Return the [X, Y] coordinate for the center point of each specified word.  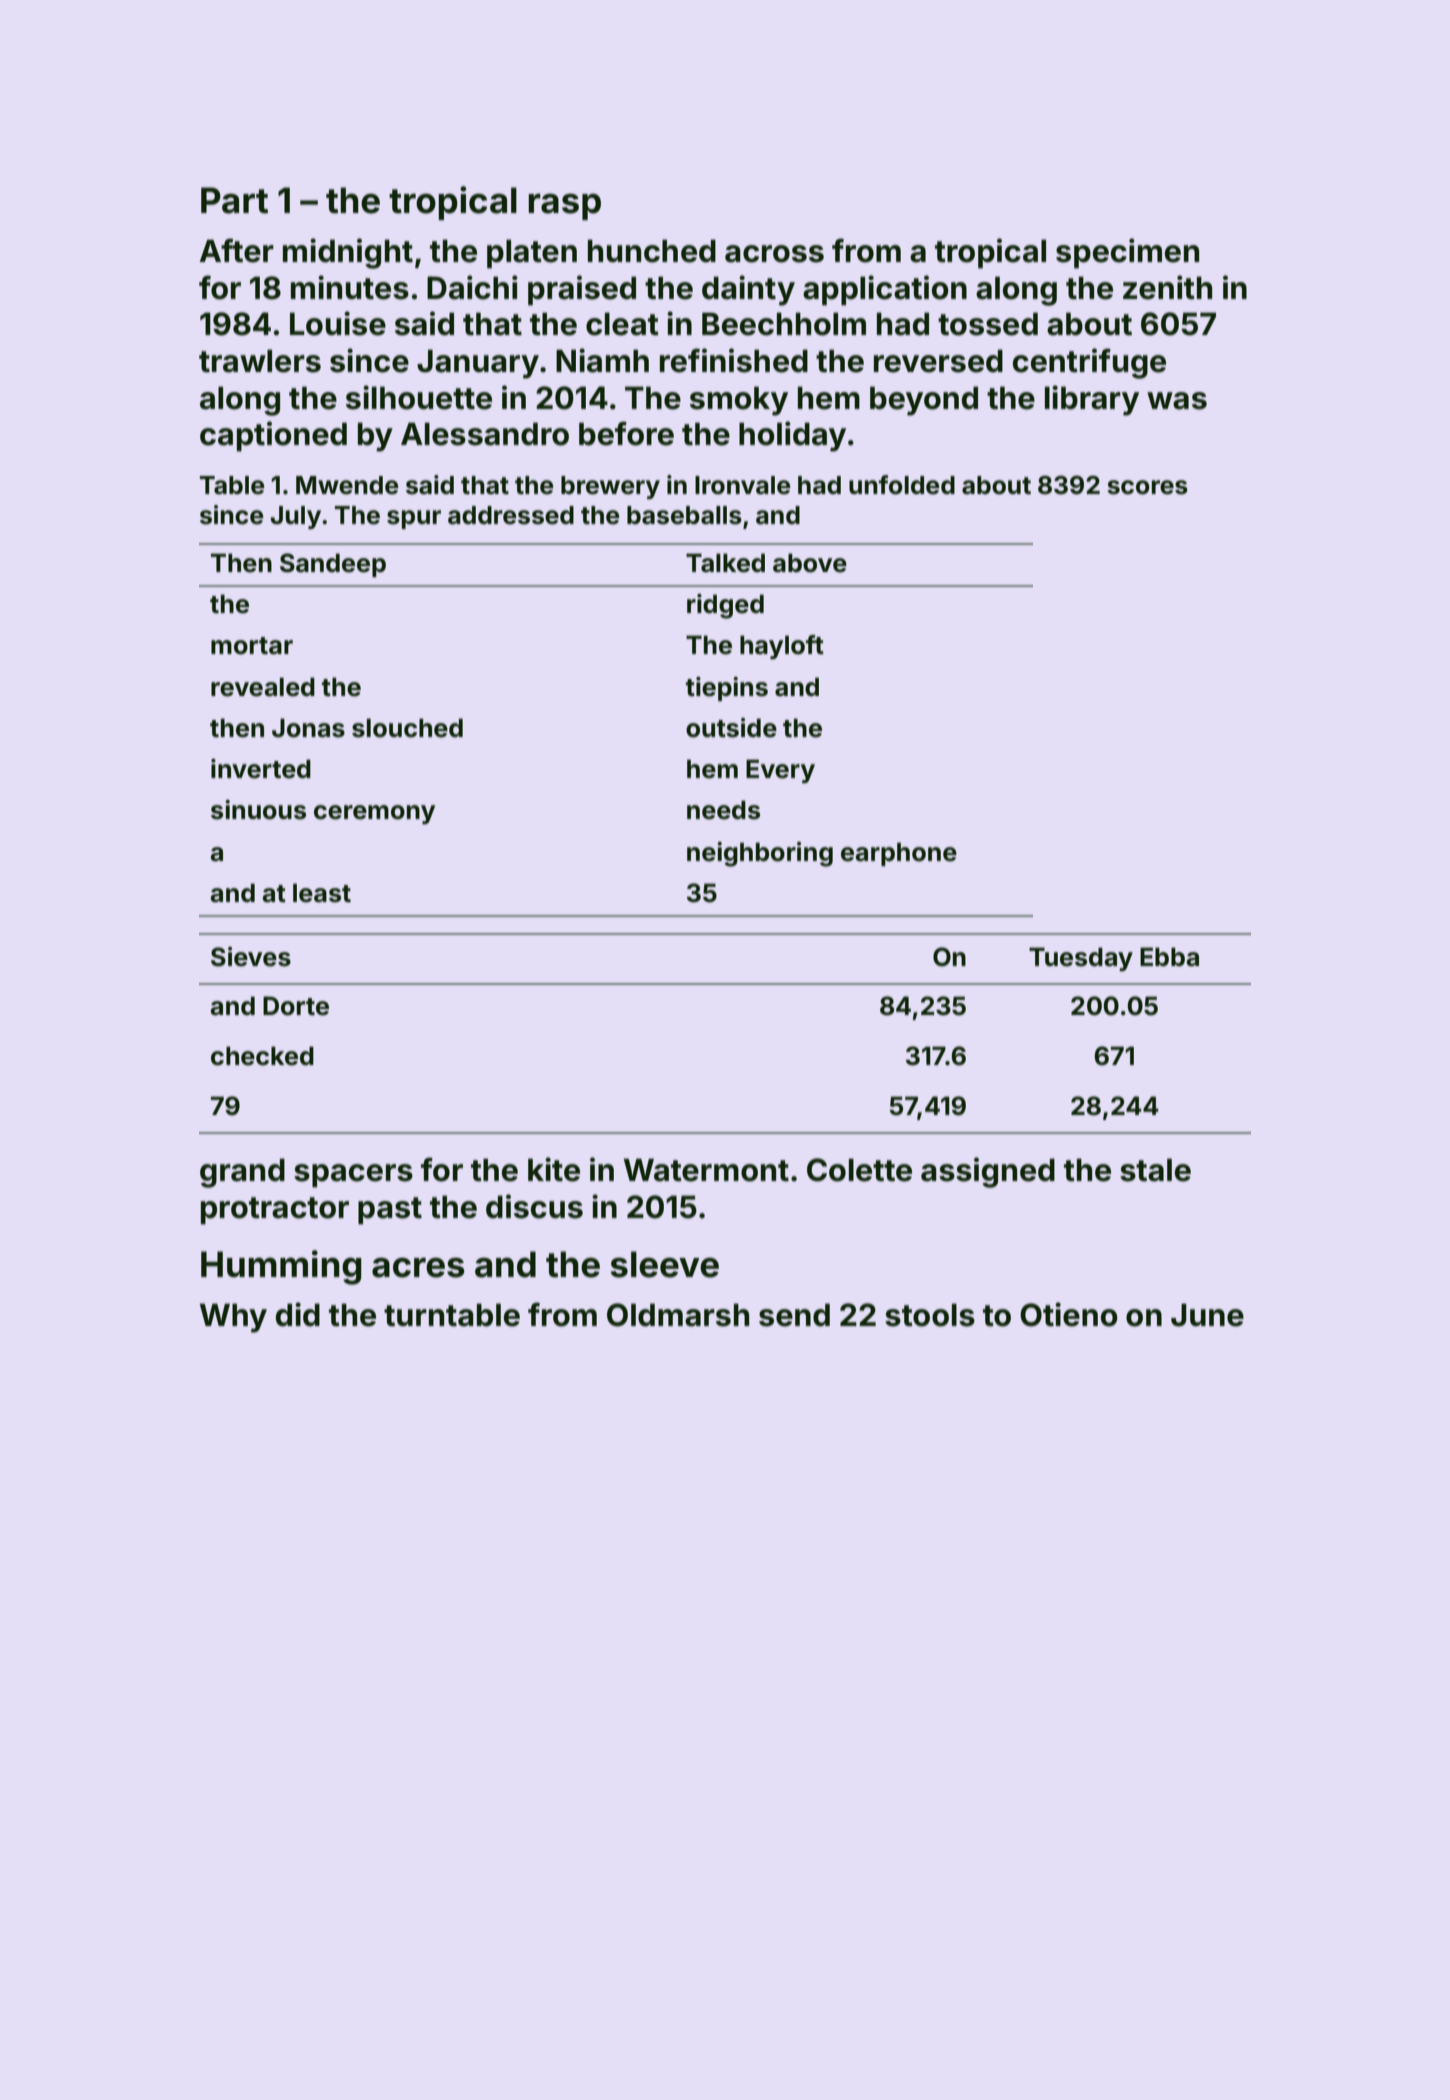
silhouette [419, 397]
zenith [1167, 287]
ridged [725, 606]
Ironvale [742, 485]
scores [1147, 487]
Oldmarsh [678, 1315]
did [298, 1314]
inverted [261, 769]
